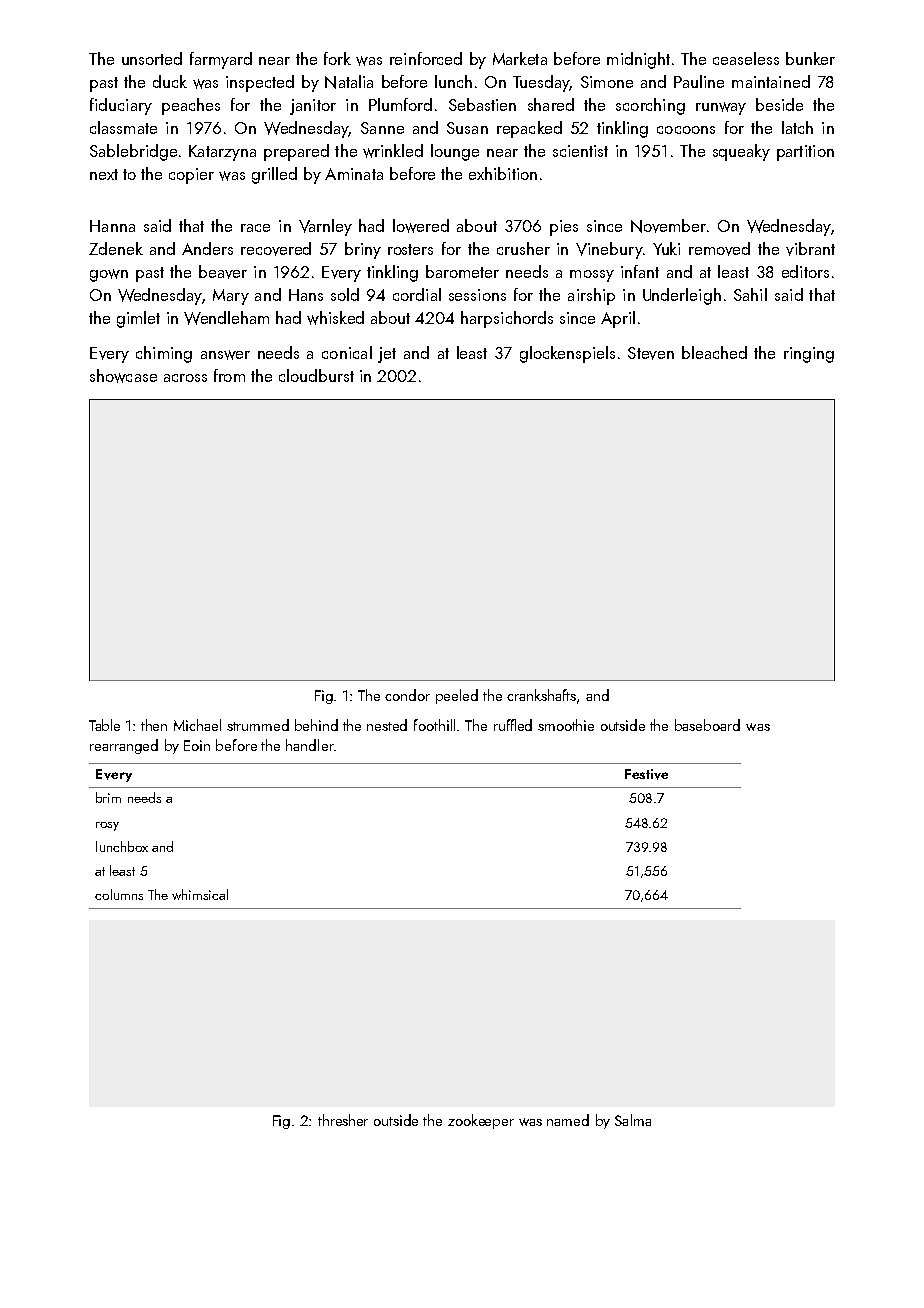 Image resolution: width=924 pixels, height=1308 pixels. I want to click on thresher, so click(343, 1120).
